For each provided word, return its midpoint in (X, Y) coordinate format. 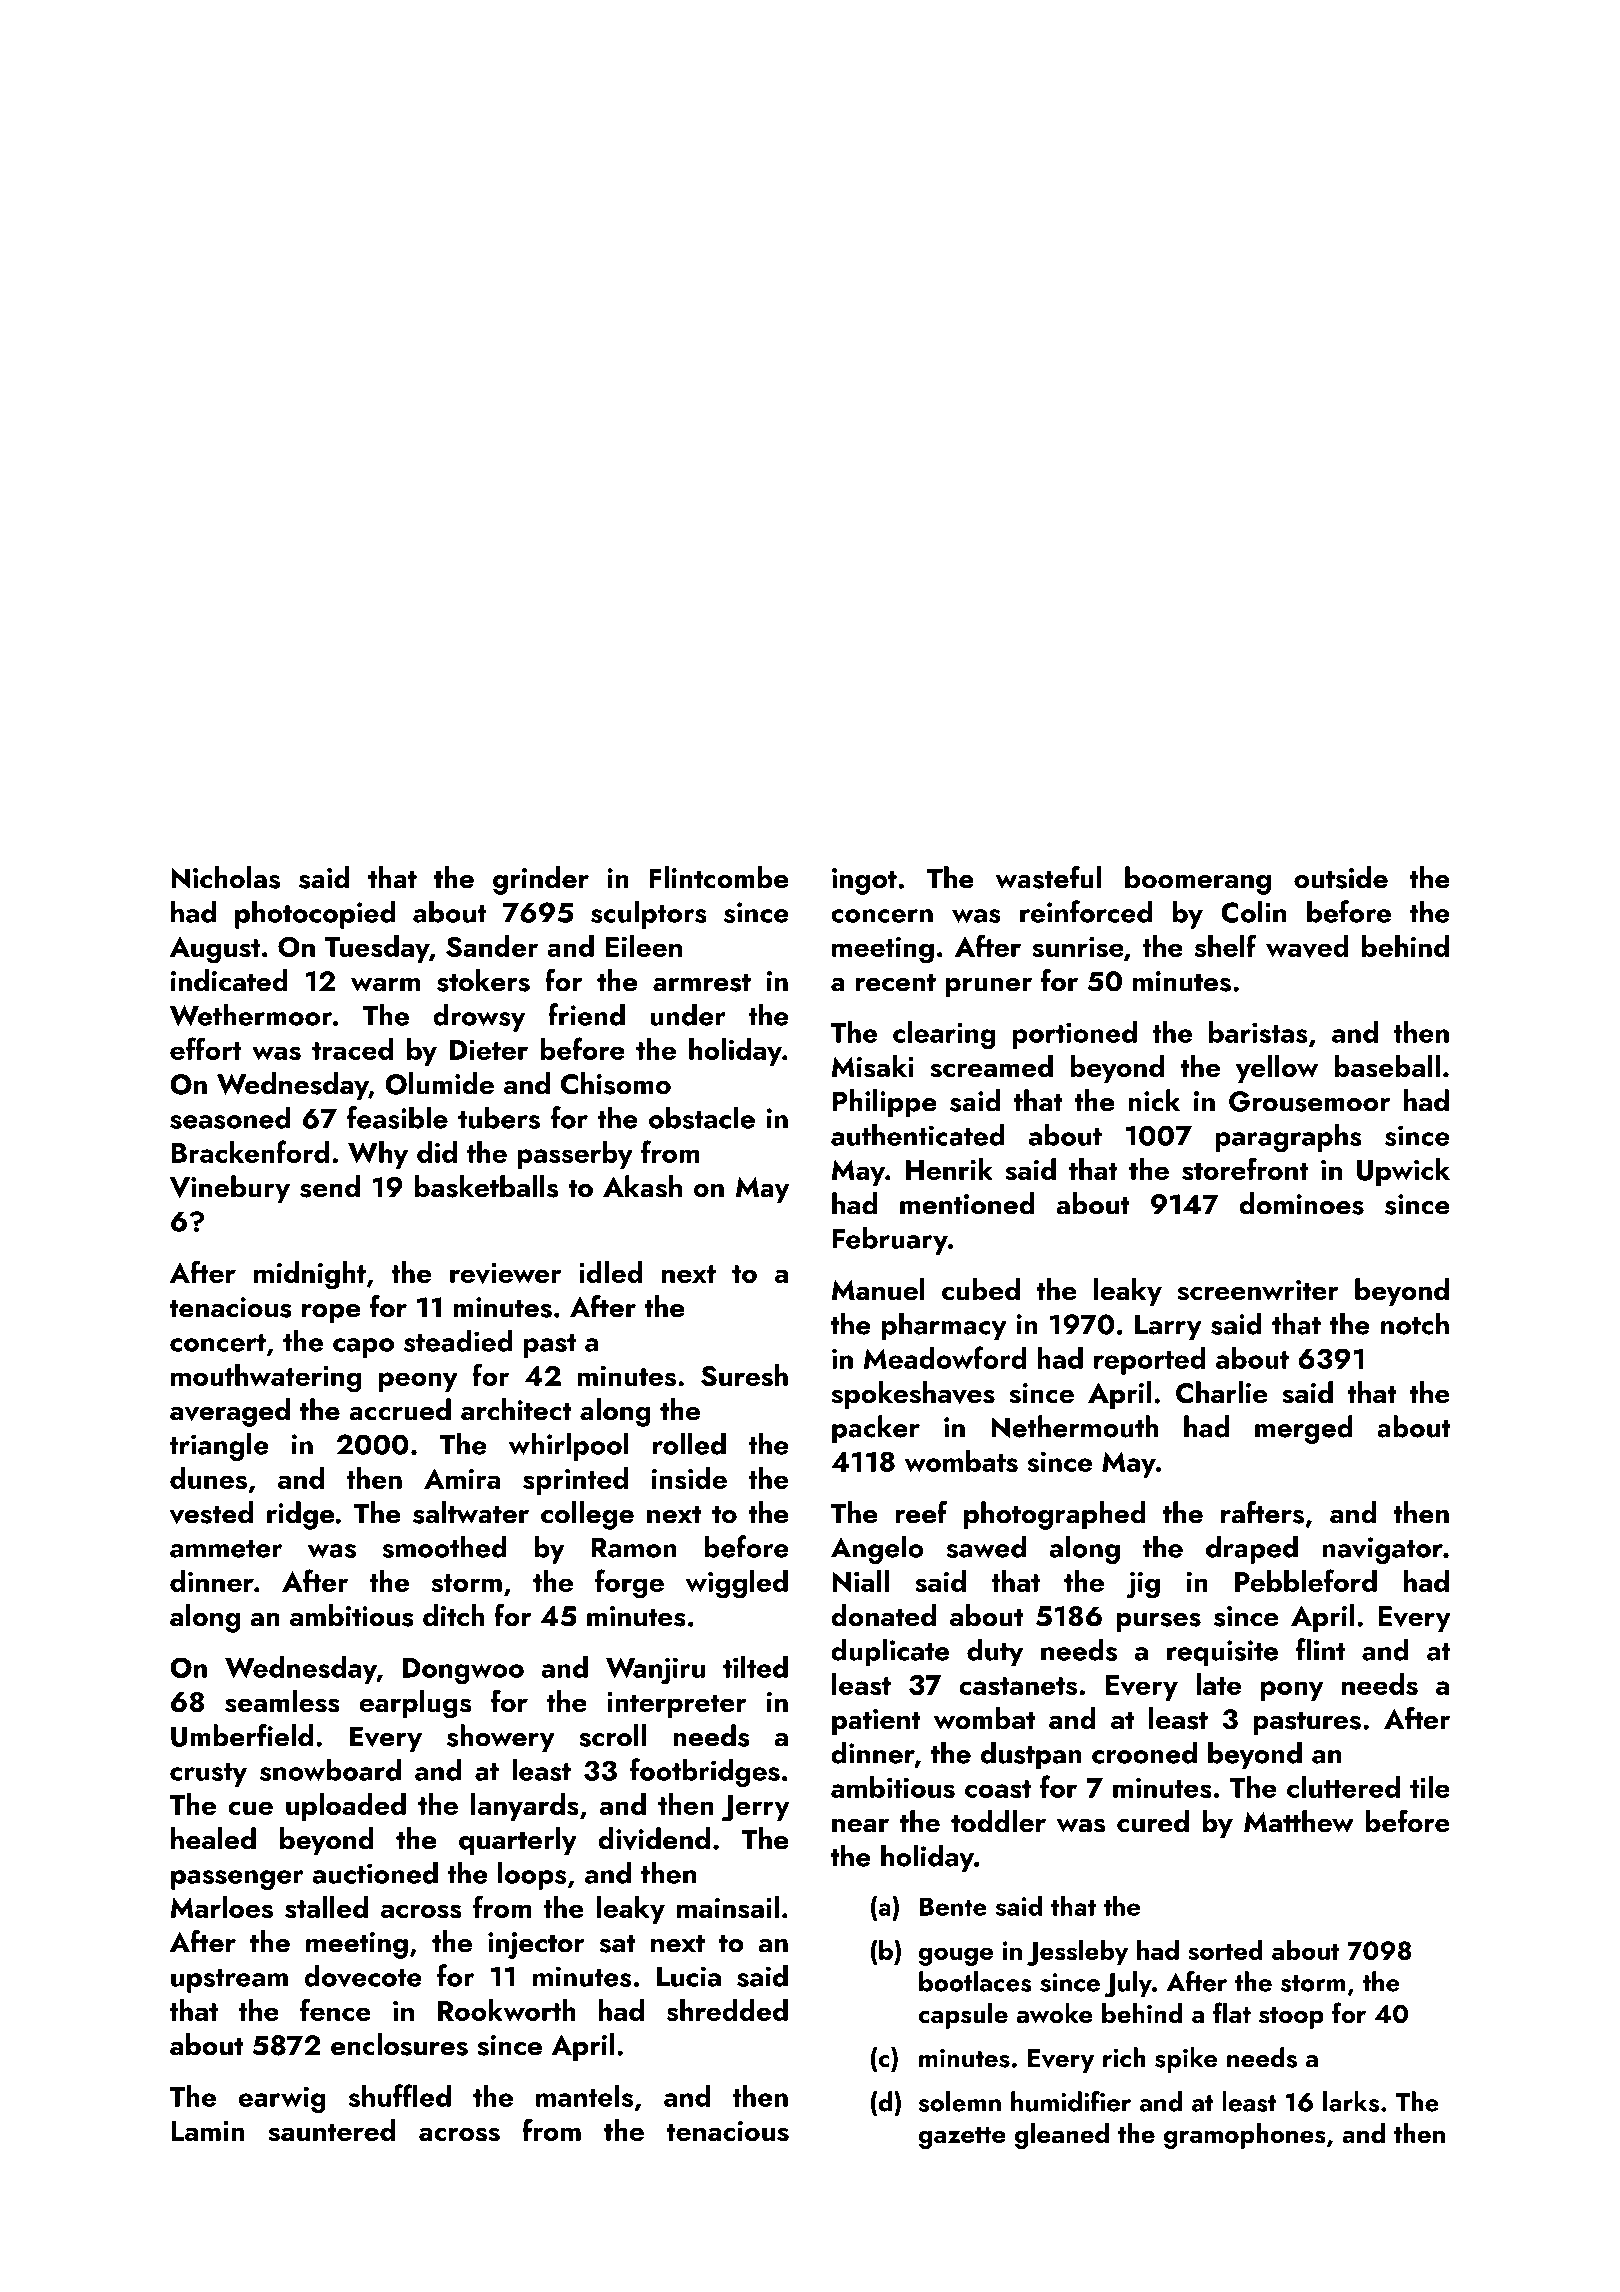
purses (1158, 1622)
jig (1143, 1585)
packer (876, 1429)
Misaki (873, 1066)
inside (689, 1478)
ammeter (226, 1549)
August (215, 950)
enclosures (399, 2044)
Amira (462, 1478)
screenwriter (1258, 1290)
